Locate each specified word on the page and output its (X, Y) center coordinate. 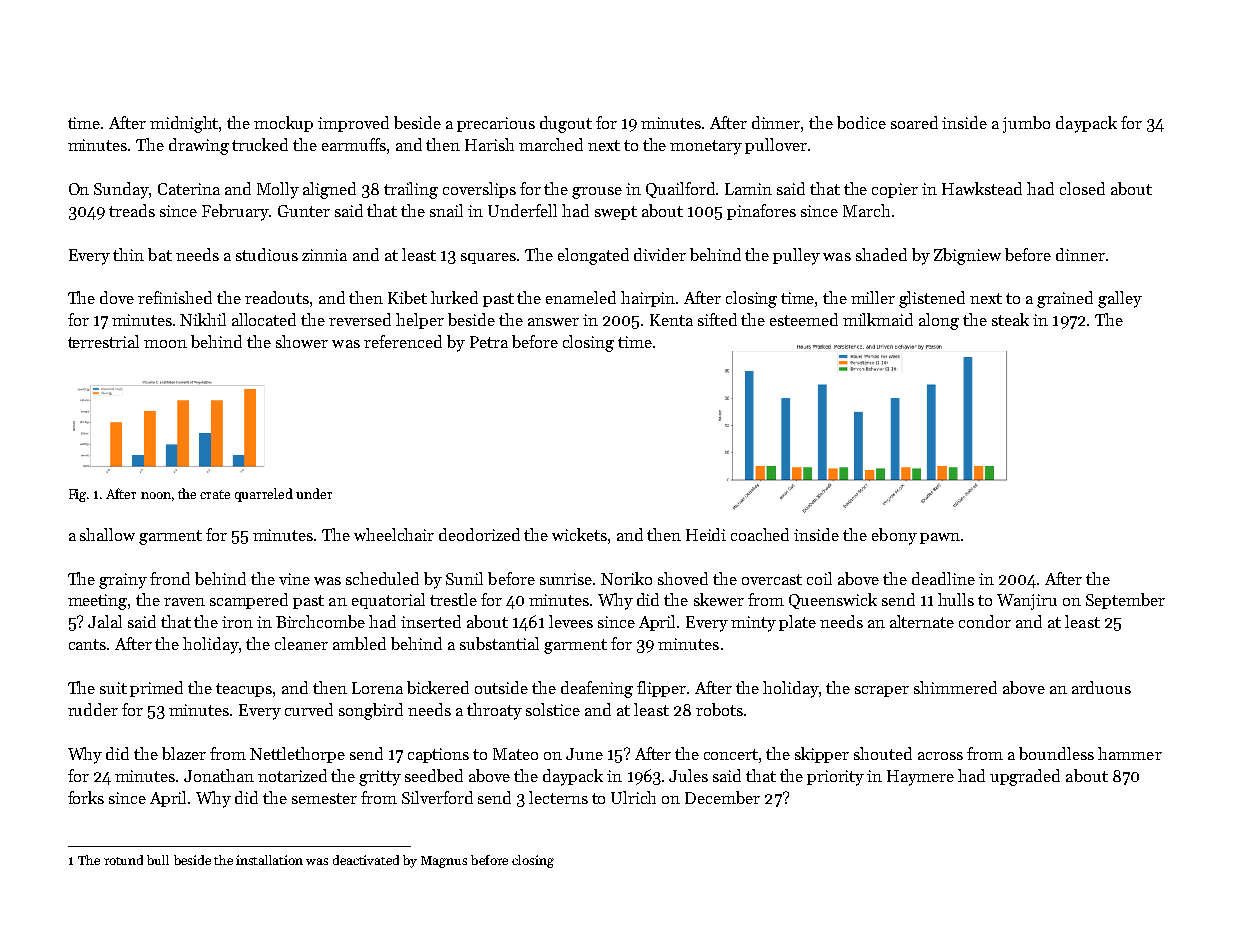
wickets (579, 534)
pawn (940, 538)
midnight (184, 124)
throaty (494, 711)
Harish (489, 144)
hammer (1130, 753)
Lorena (377, 688)
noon (156, 495)
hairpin (648, 299)
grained (1065, 299)
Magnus (444, 862)
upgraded (1025, 777)
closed (1082, 188)
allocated (264, 319)
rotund (123, 860)
